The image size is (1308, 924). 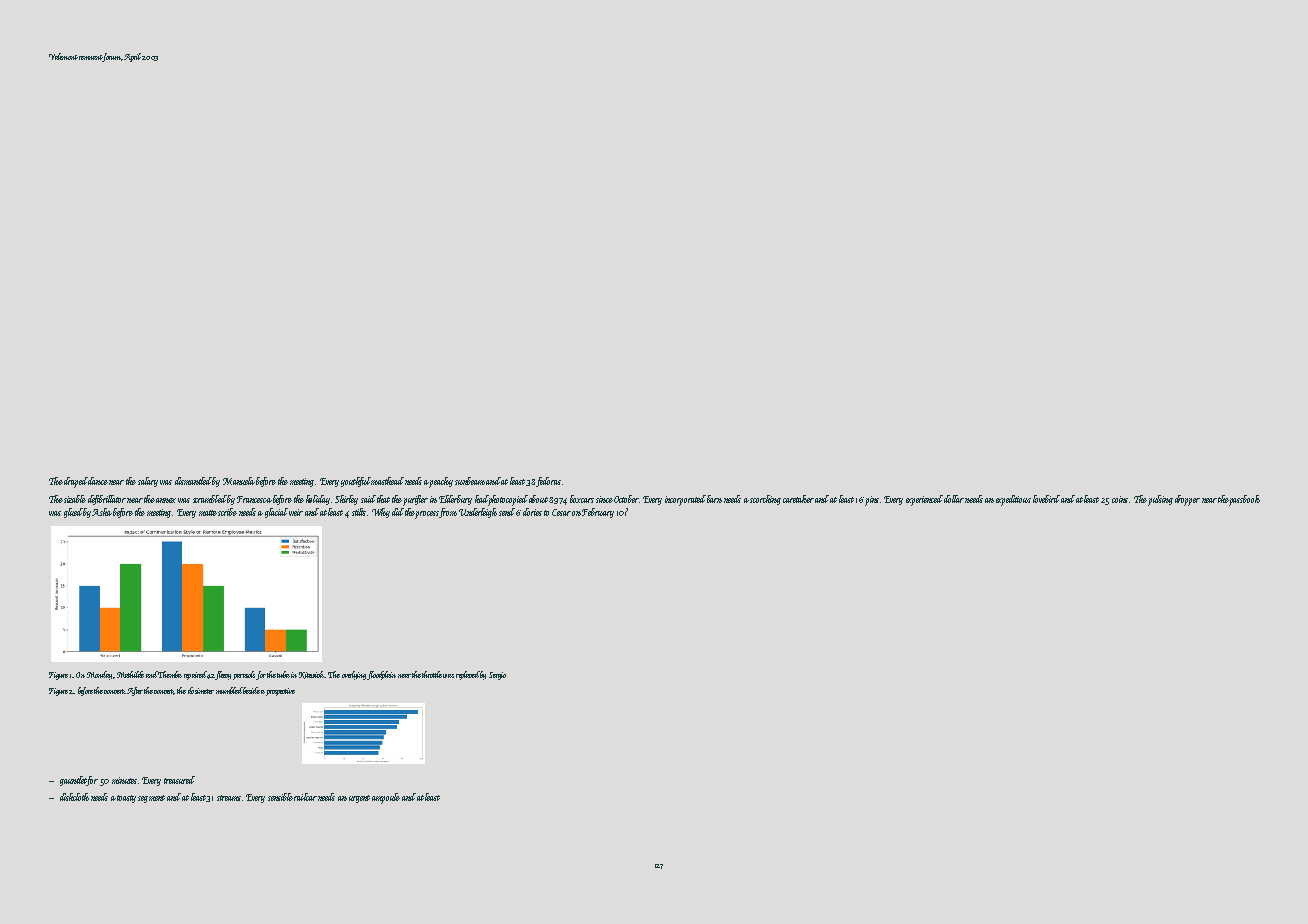 I want to click on urgent, so click(x=359, y=799).
